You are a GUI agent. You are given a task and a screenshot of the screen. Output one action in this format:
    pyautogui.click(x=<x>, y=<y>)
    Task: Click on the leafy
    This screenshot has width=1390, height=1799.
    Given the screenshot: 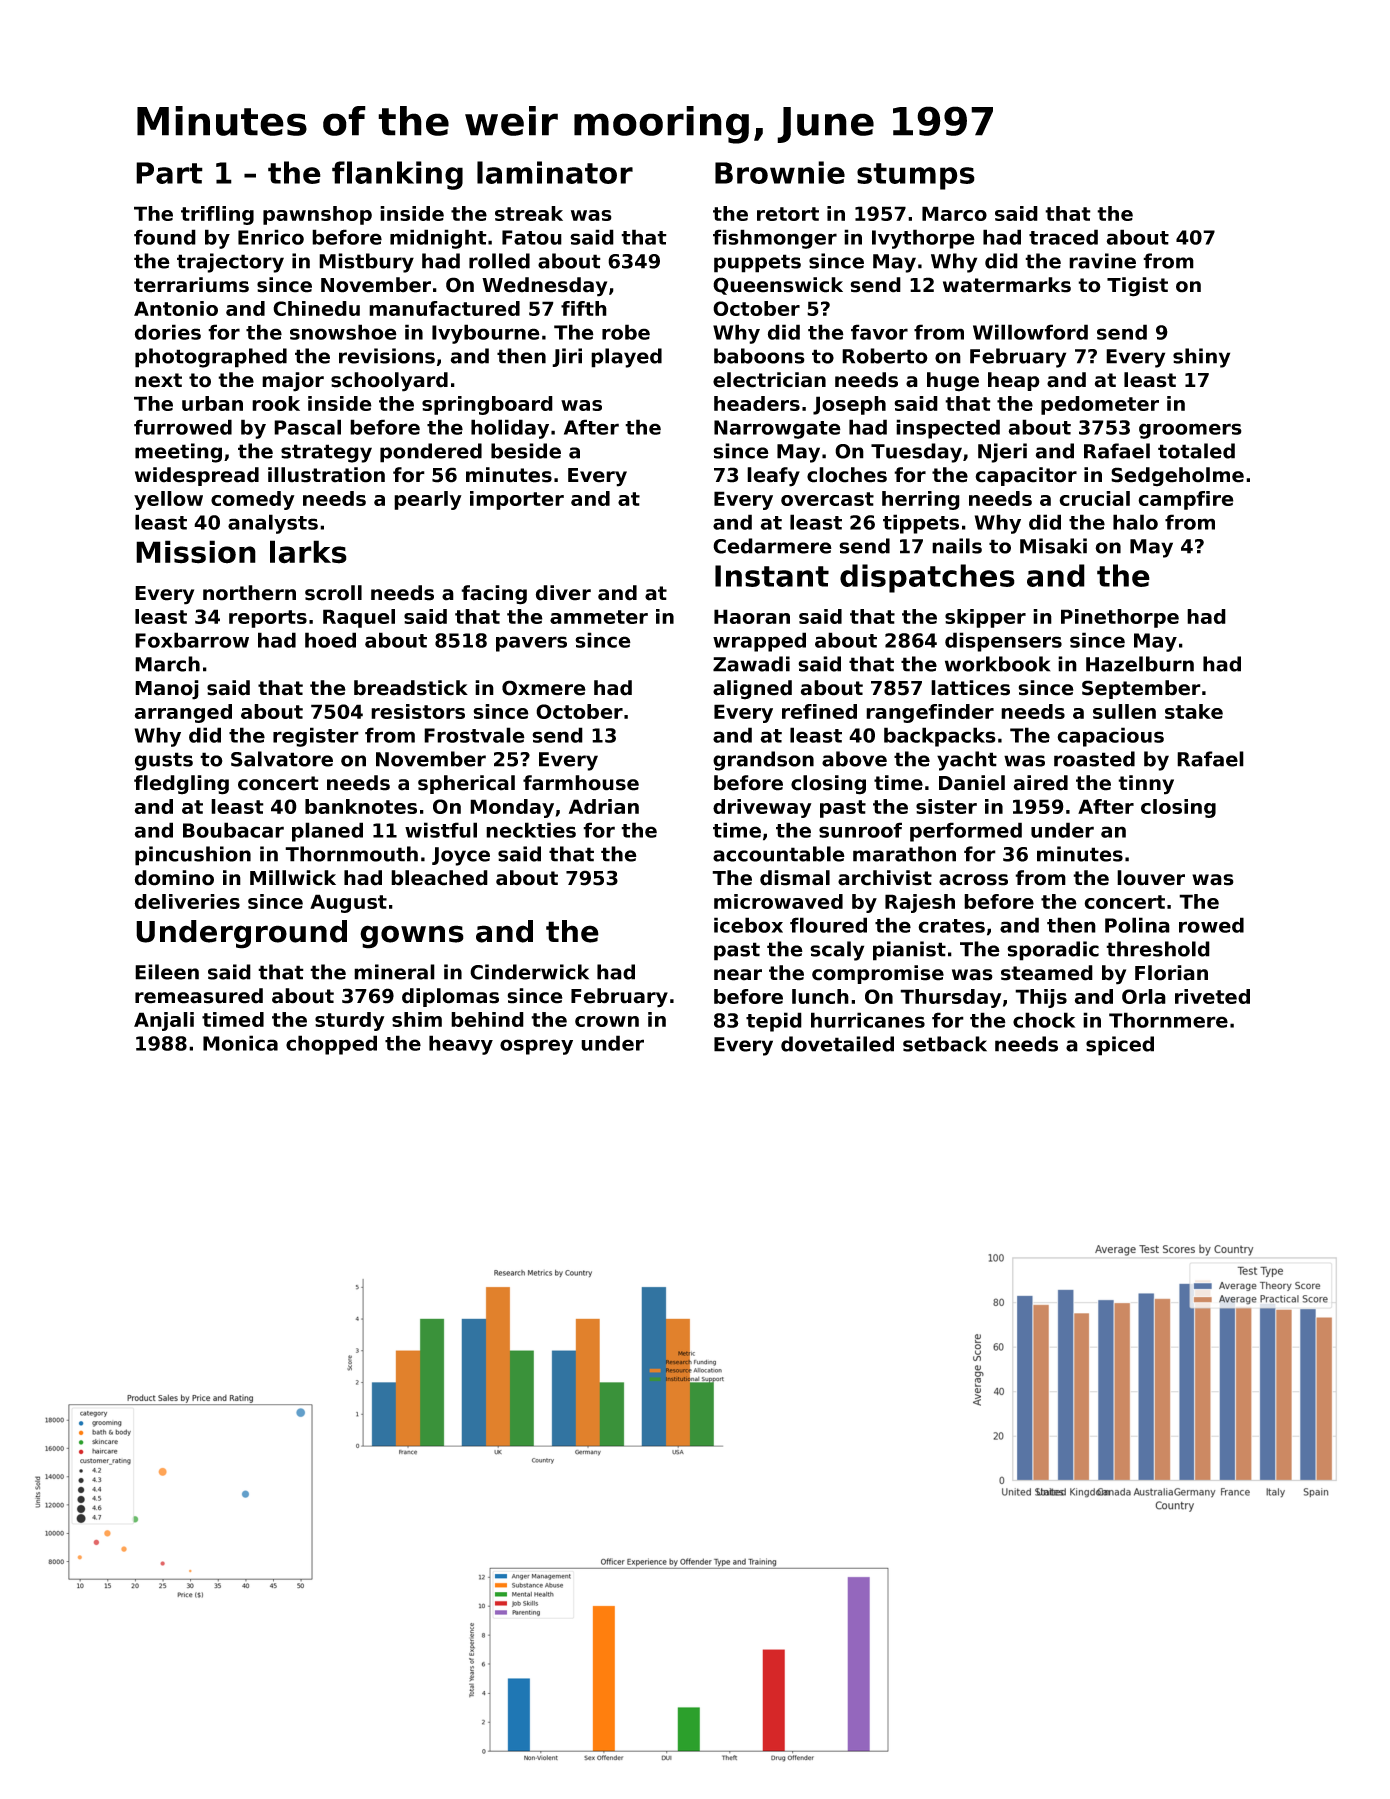 What is the action you would take?
    pyautogui.click(x=773, y=477)
